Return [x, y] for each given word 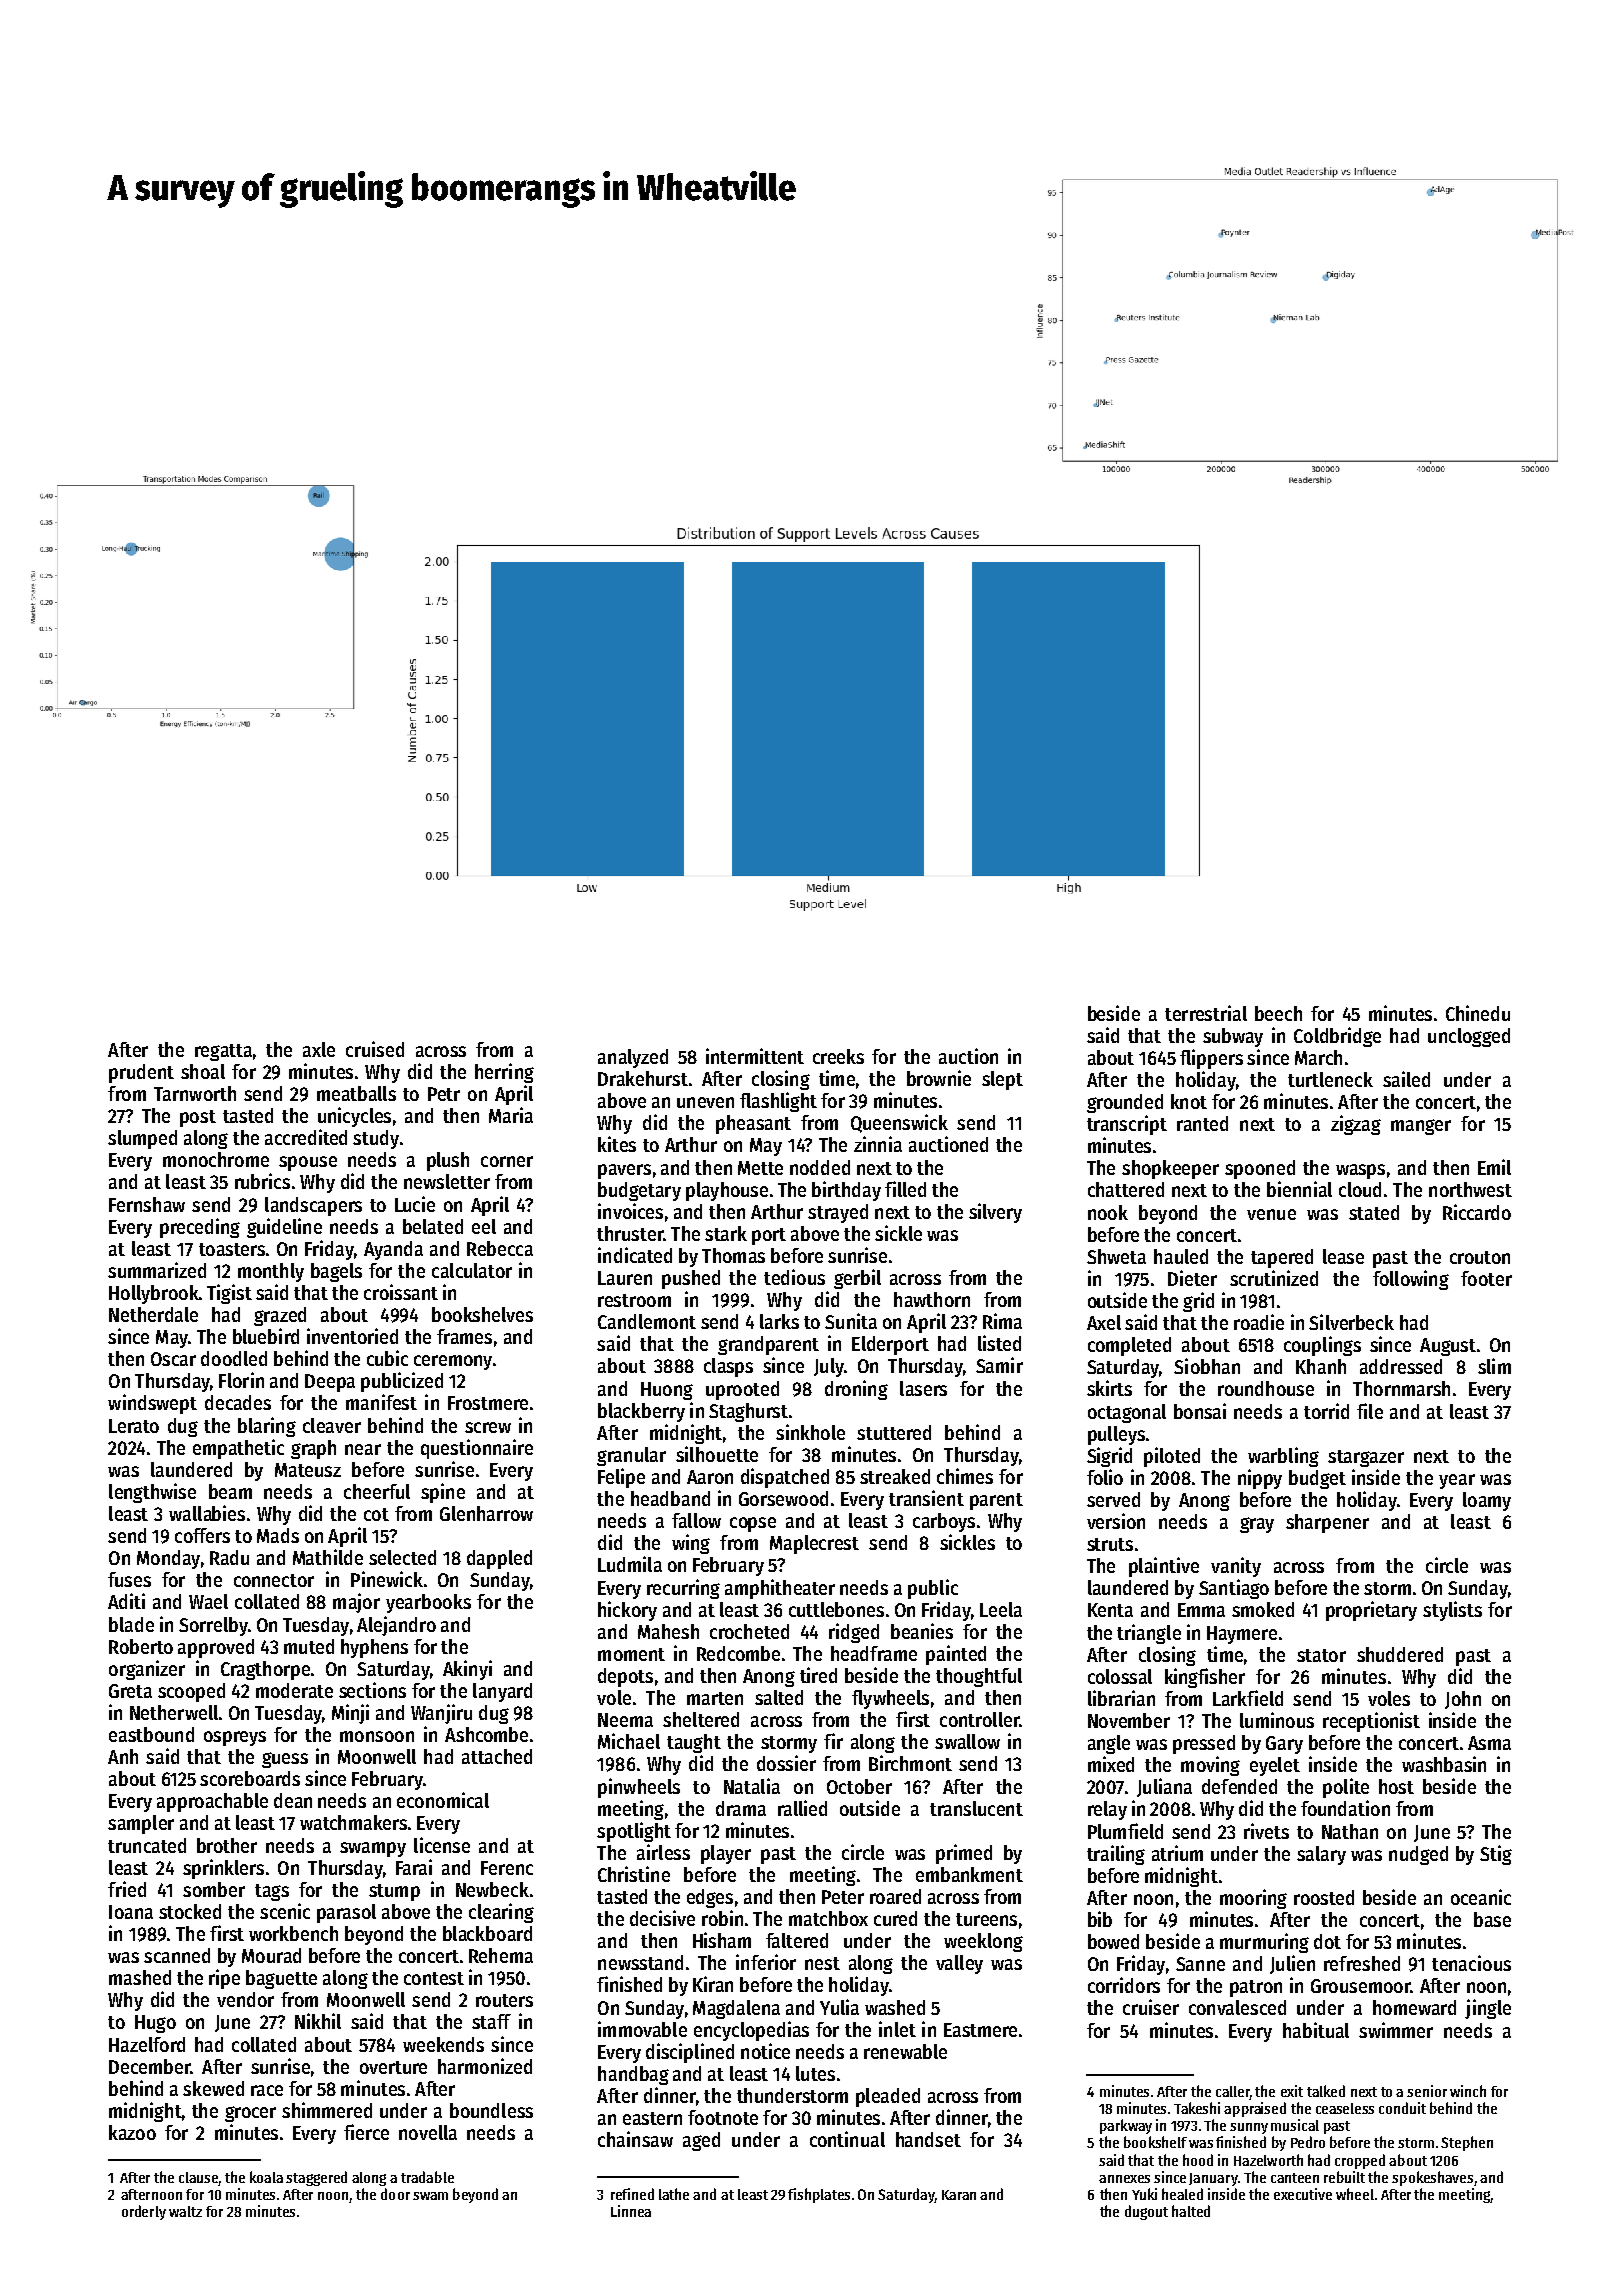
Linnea [631, 2211]
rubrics [262, 1181]
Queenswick [899, 1123]
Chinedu [1478, 1013]
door [395, 2194]
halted [1191, 2211]
